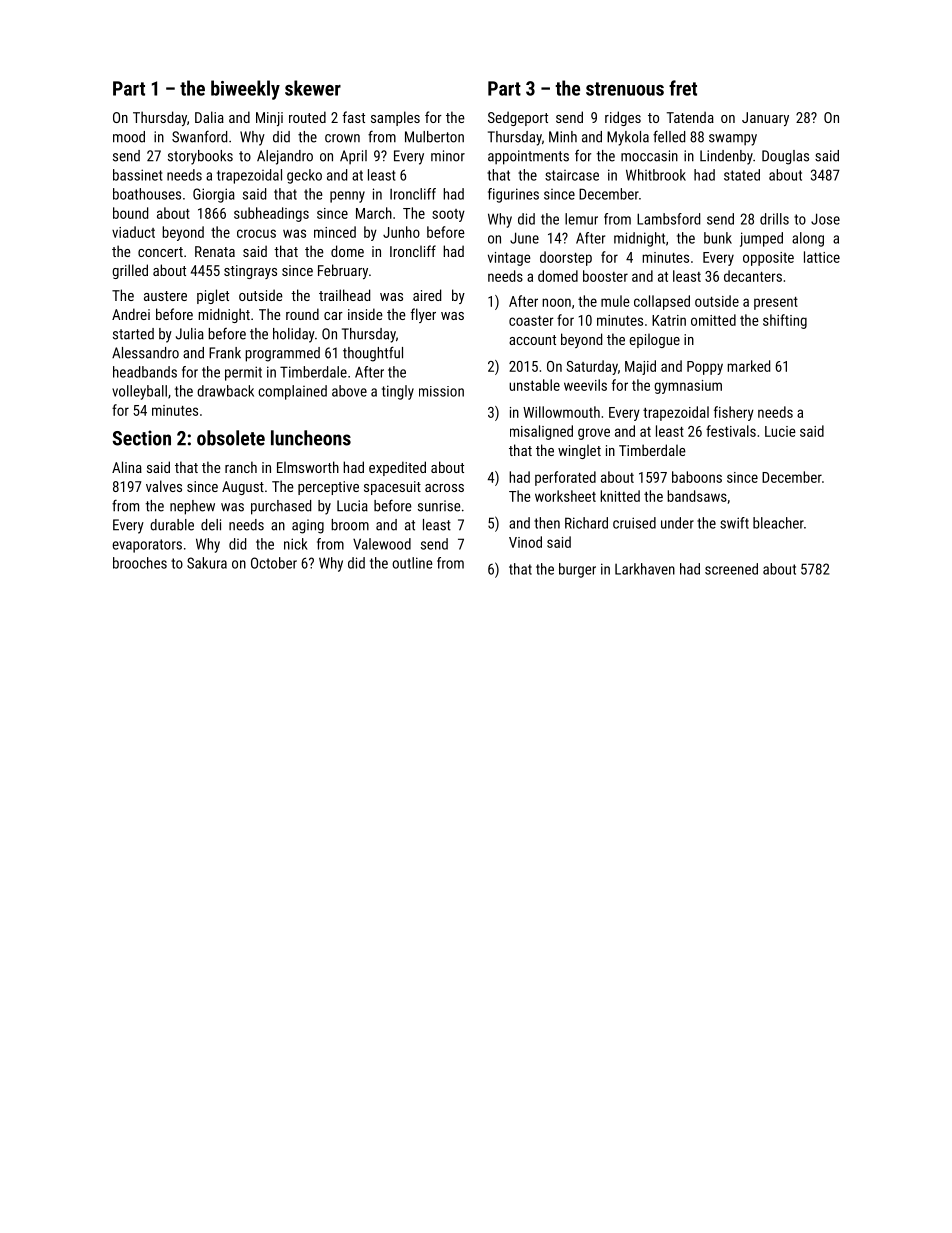 The width and height of the page is (952, 1233). Describe the element at coordinates (147, 194) in the page. I see `boathouses` at that location.
